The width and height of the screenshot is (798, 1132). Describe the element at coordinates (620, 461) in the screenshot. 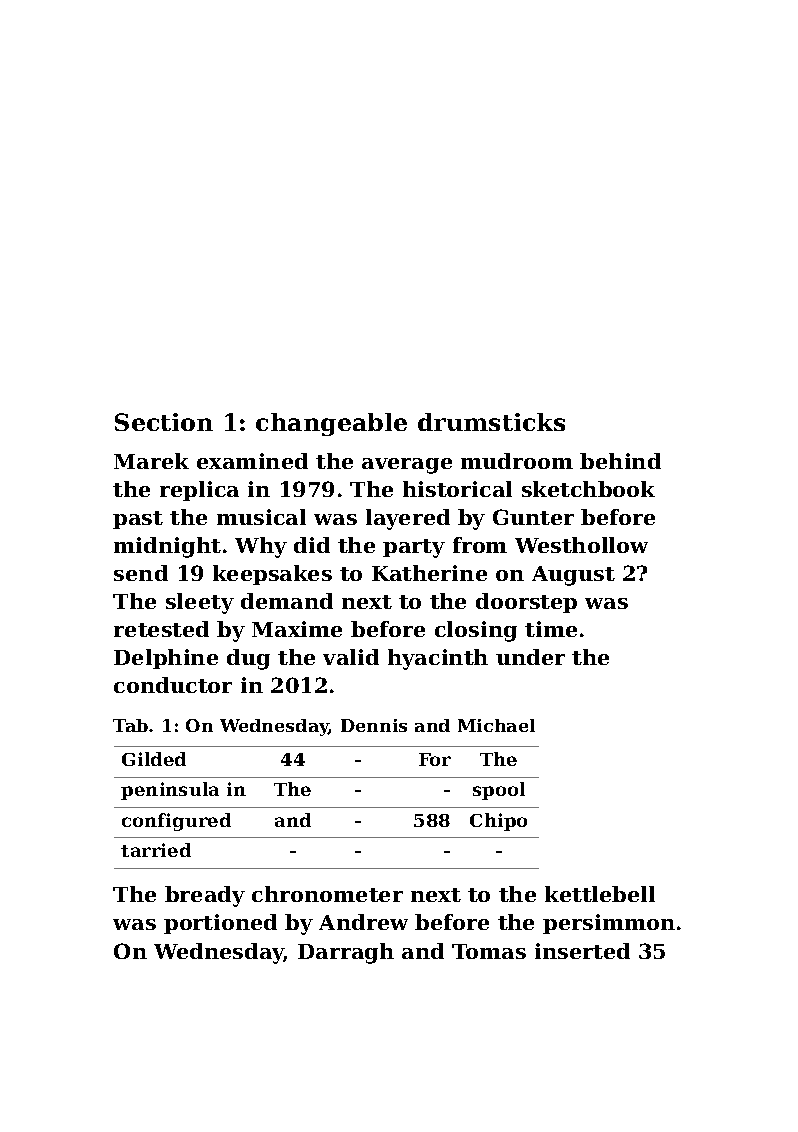

I see `behind` at that location.
